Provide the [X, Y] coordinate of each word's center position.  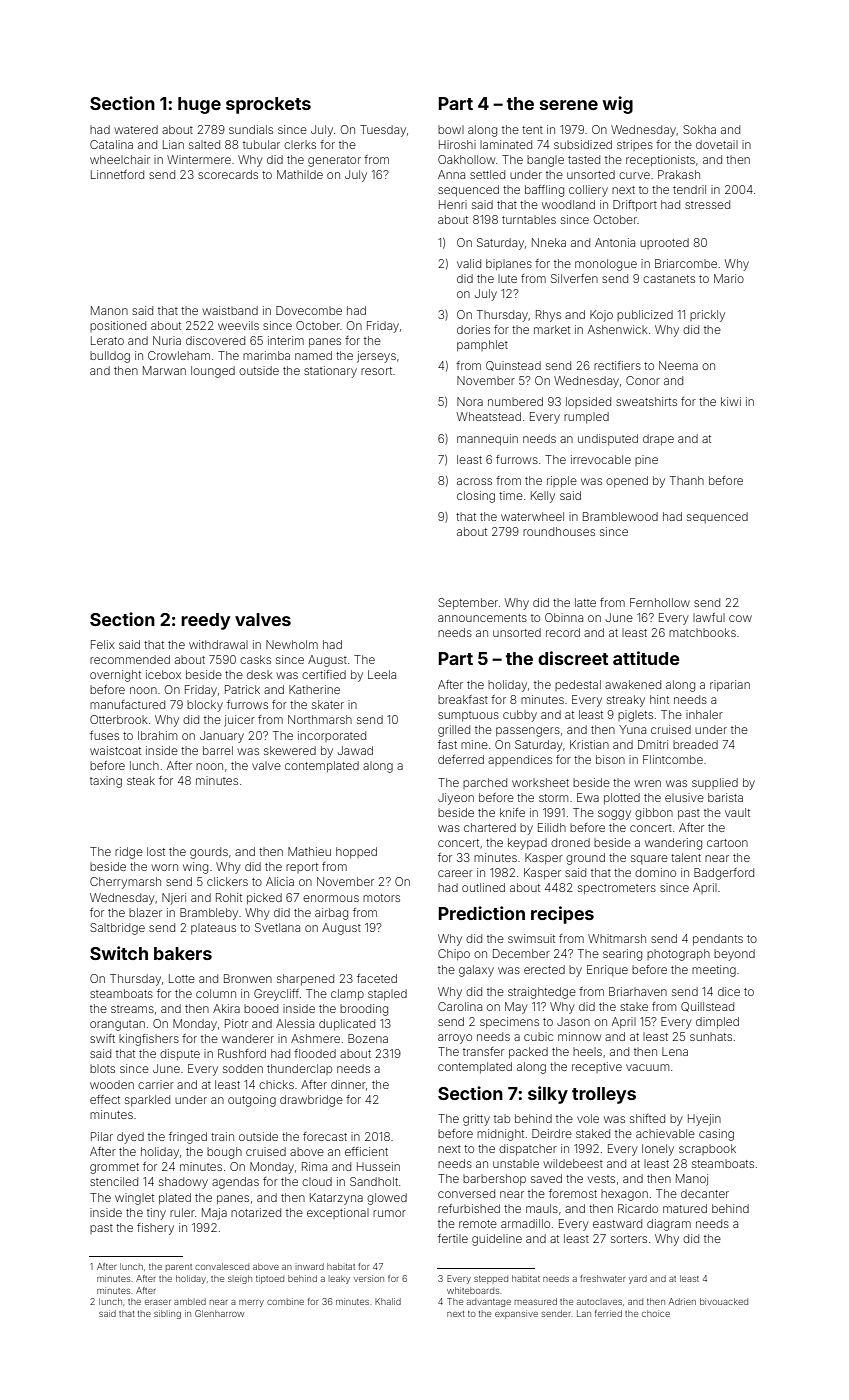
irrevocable [601, 459]
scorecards [228, 174]
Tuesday [383, 131]
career [455, 873]
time [511, 495]
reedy [205, 621]
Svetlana [277, 927]
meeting [714, 971]
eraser [158, 1302]
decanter [705, 1193]
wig [617, 105]
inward [310, 1266]
